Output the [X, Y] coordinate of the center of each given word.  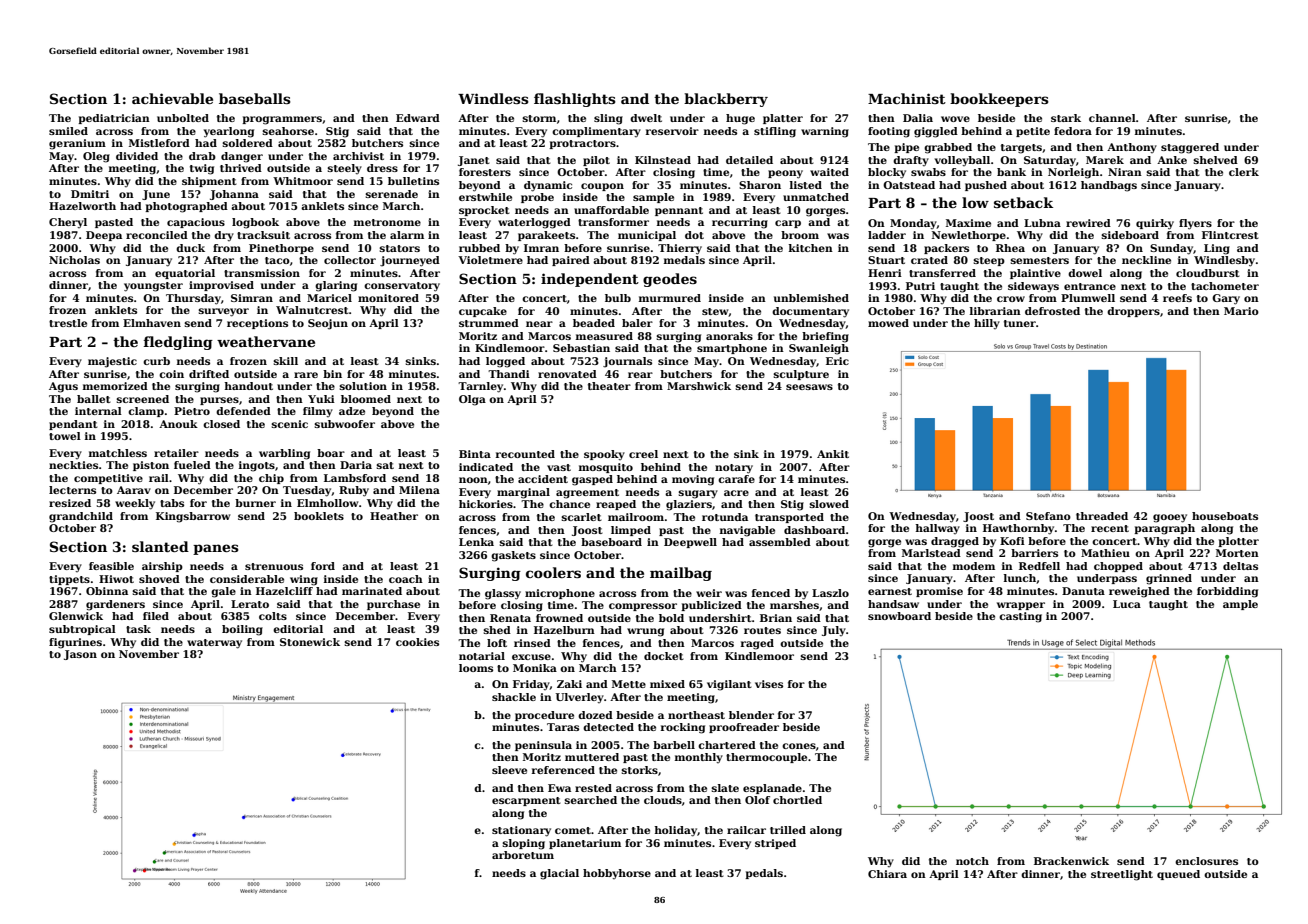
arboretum [523, 855]
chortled [797, 800]
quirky [1155, 224]
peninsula [543, 746]
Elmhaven [152, 323]
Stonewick [310, 642]
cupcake [483, 312]
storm [539, 118]
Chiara [887, 874]
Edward [418, 118]
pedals [764, 874]
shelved [1216, 160]
